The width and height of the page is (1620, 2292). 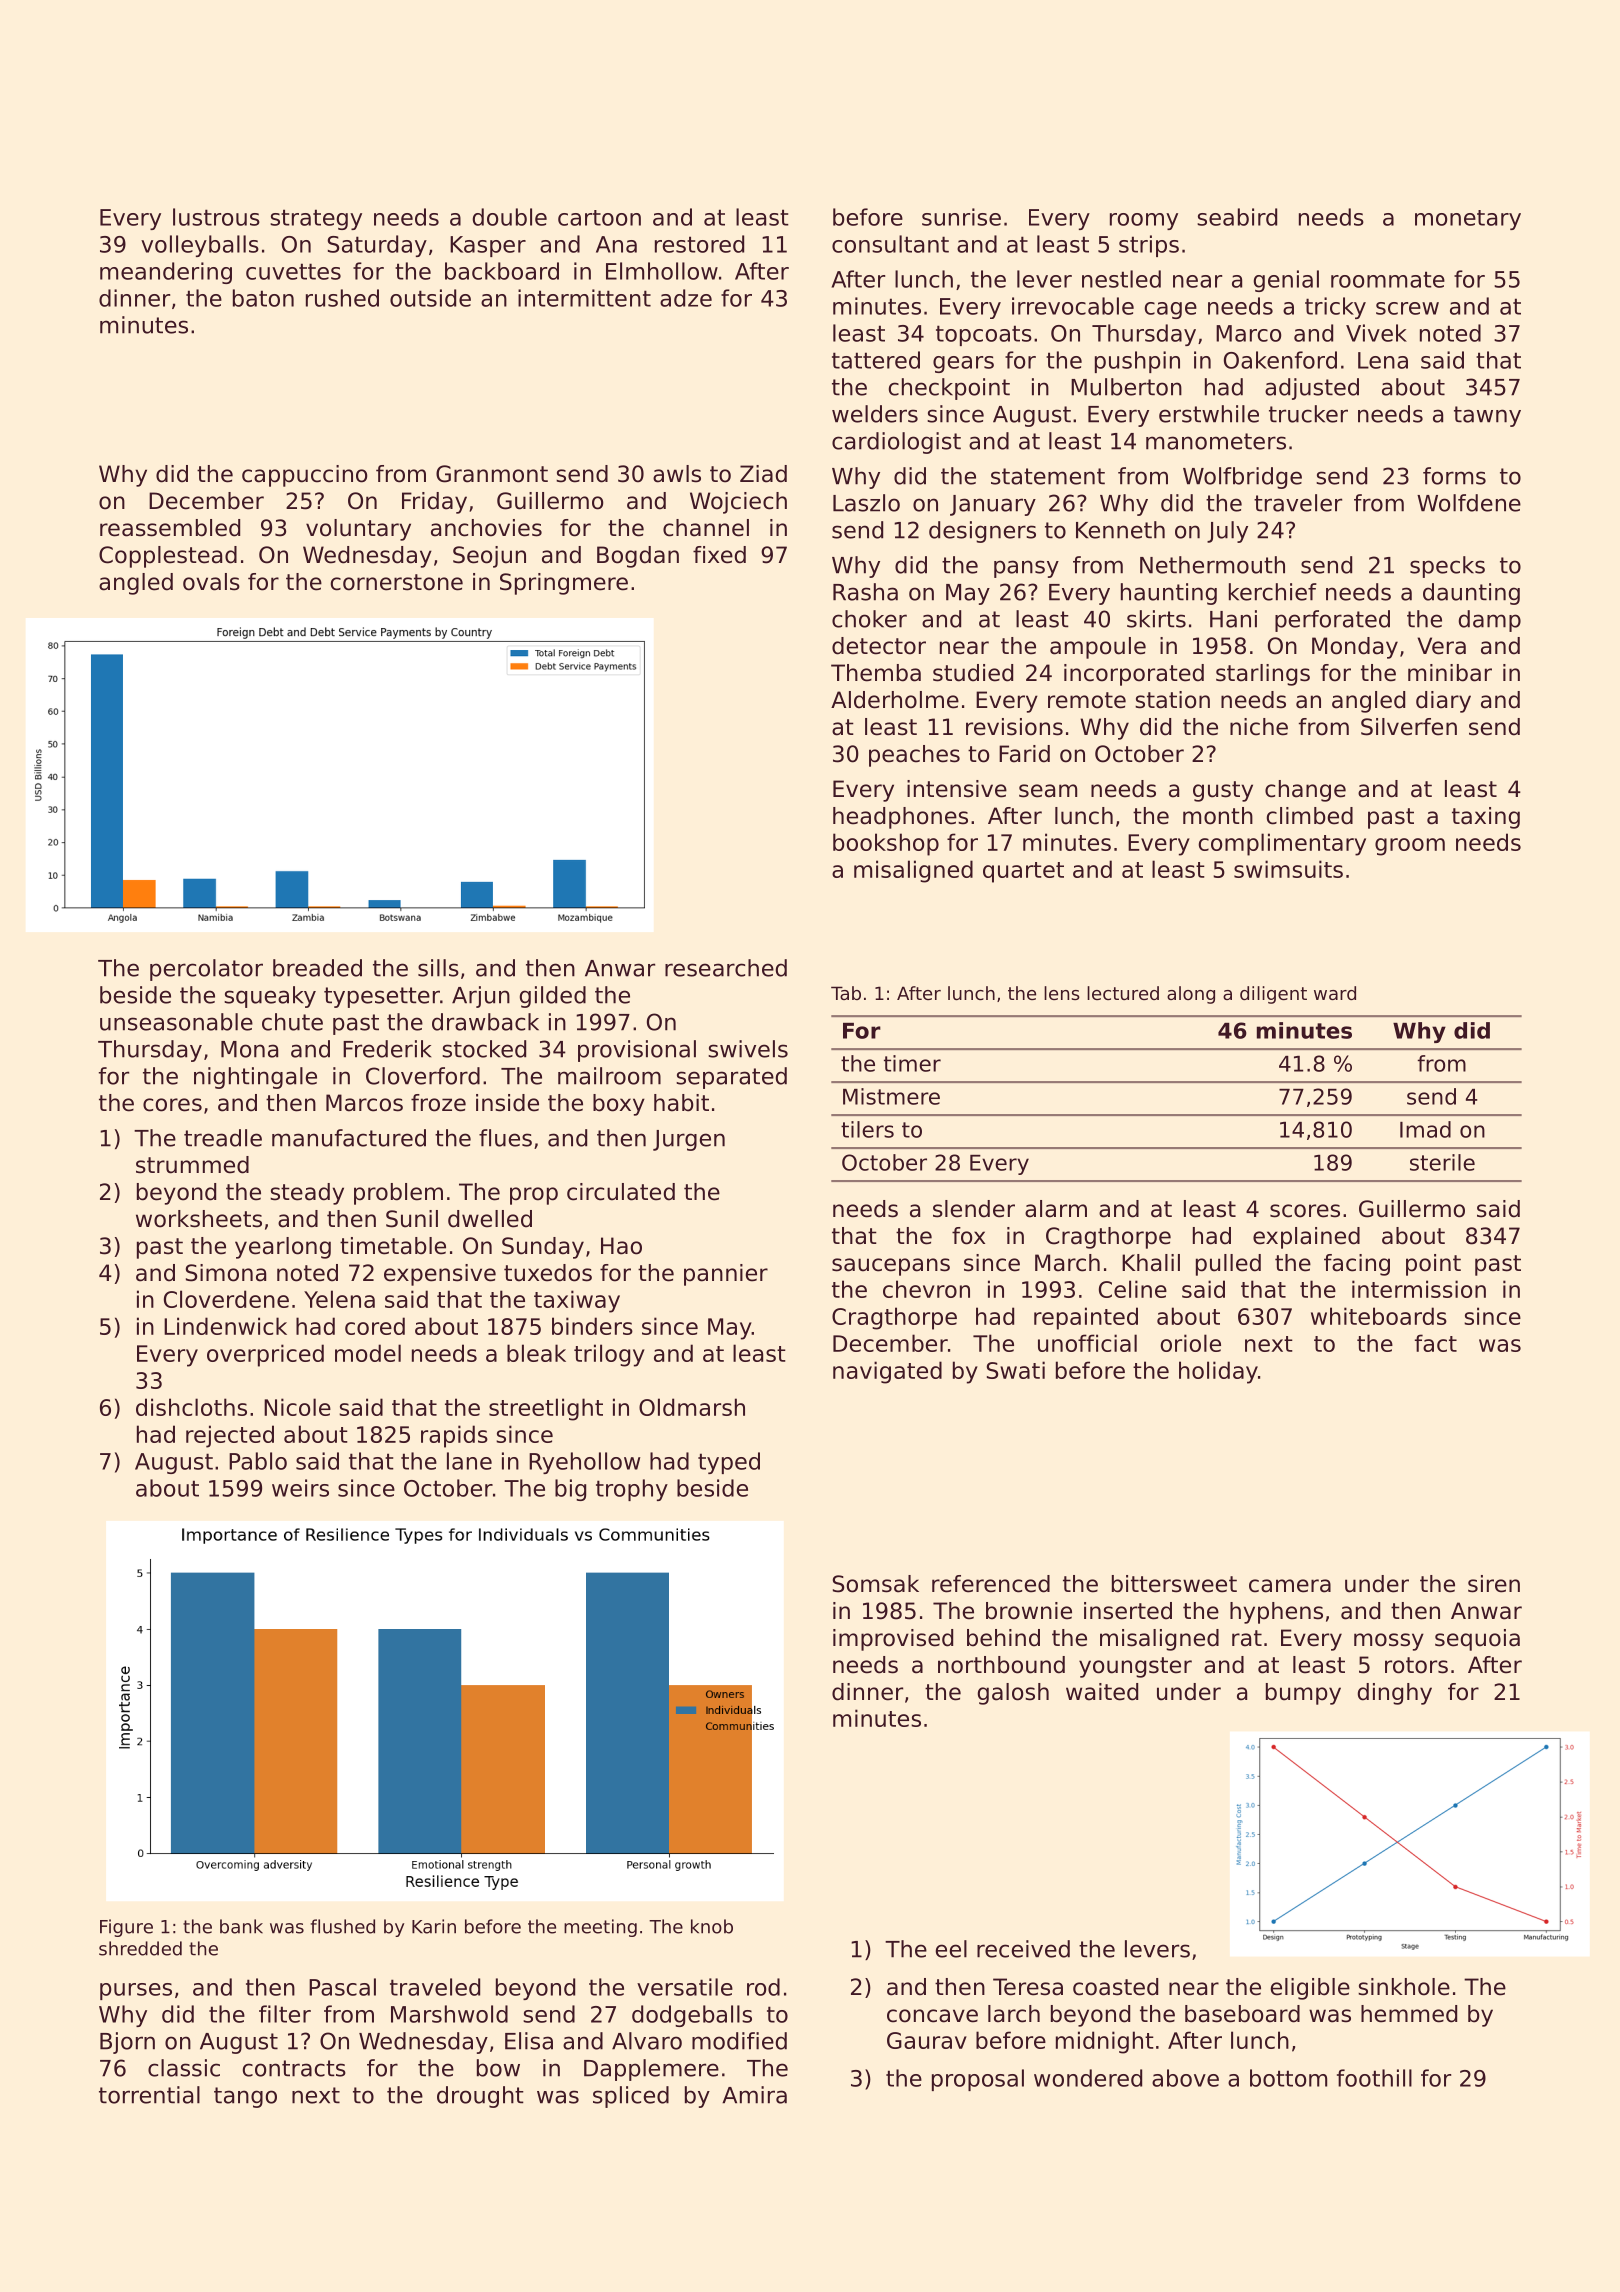 I want to click on roomy, so click(x=1144, y=221).
